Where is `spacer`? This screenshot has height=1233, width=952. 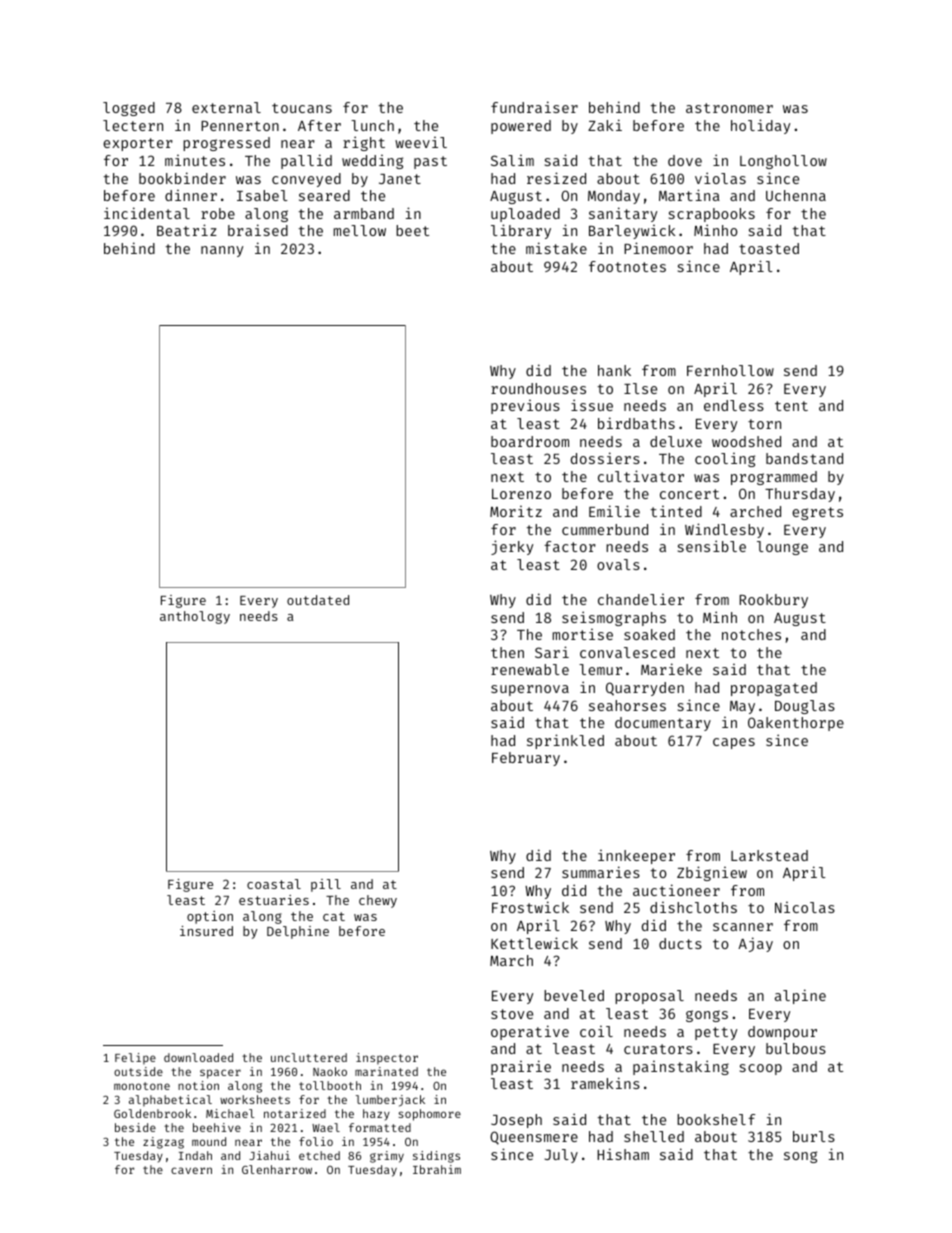 spacer is located at coordinates (220, 1074).
